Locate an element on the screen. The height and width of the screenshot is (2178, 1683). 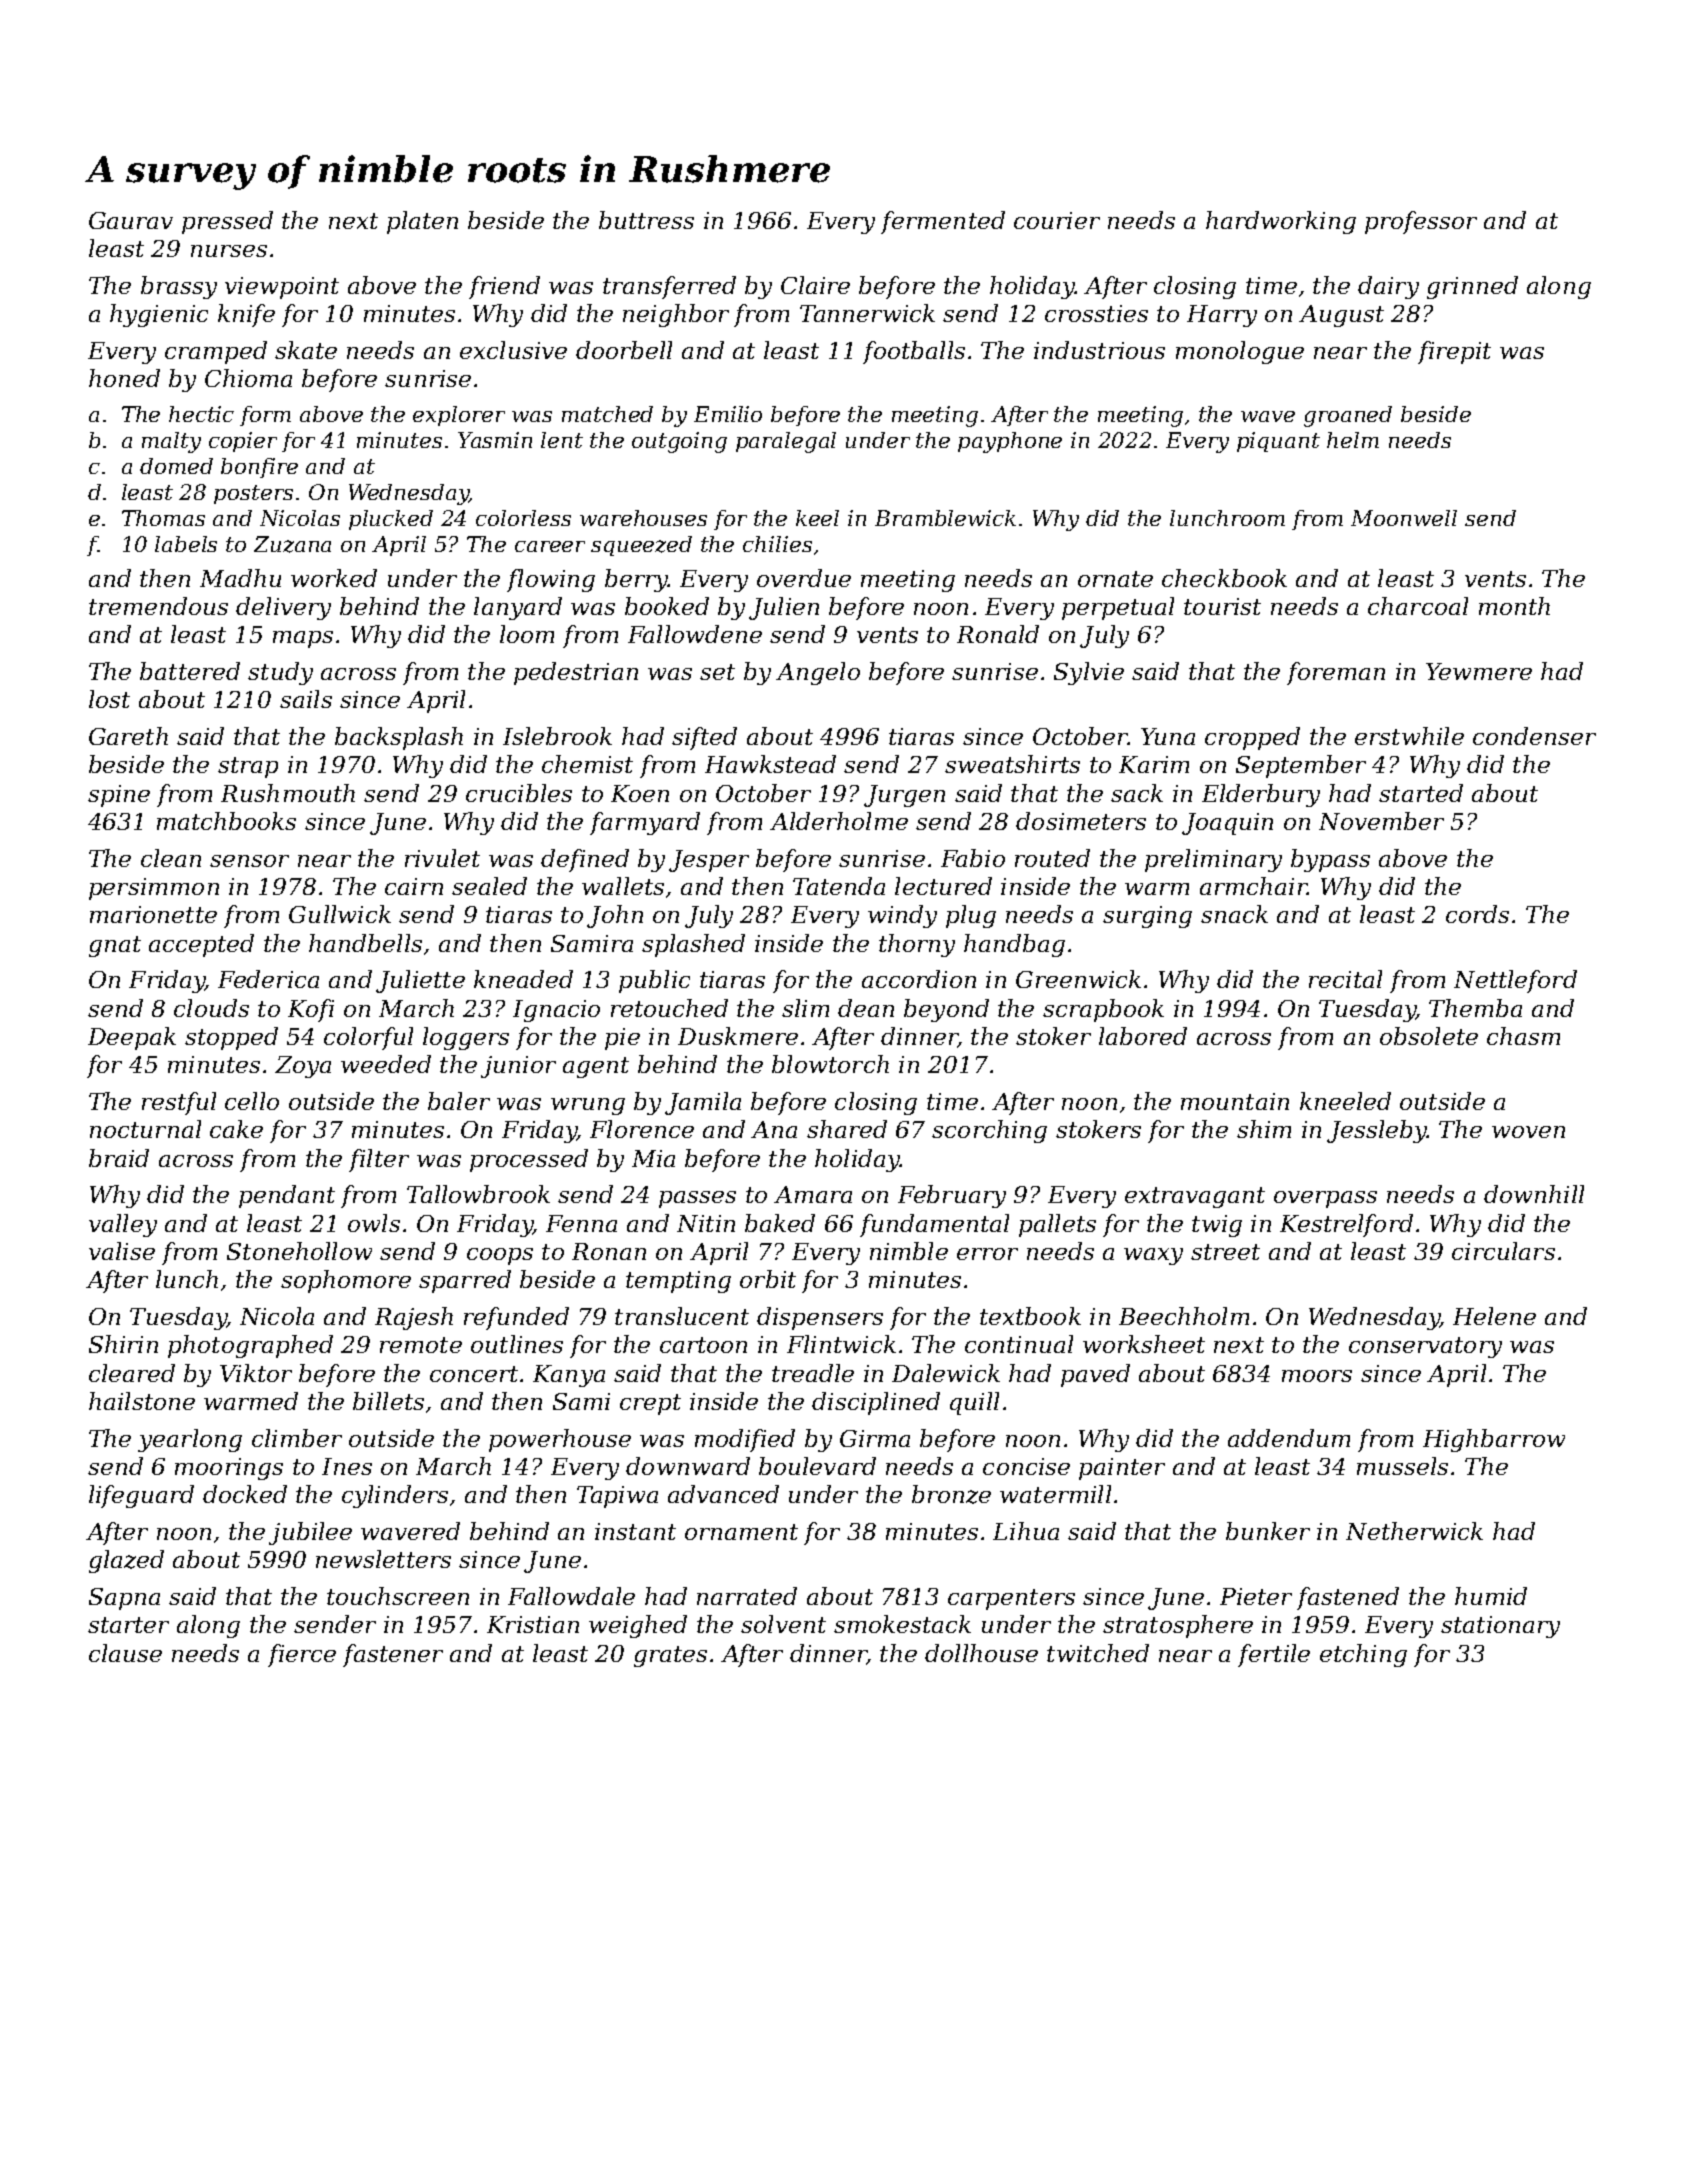
exclusive is located at coordinates (513, 350).
